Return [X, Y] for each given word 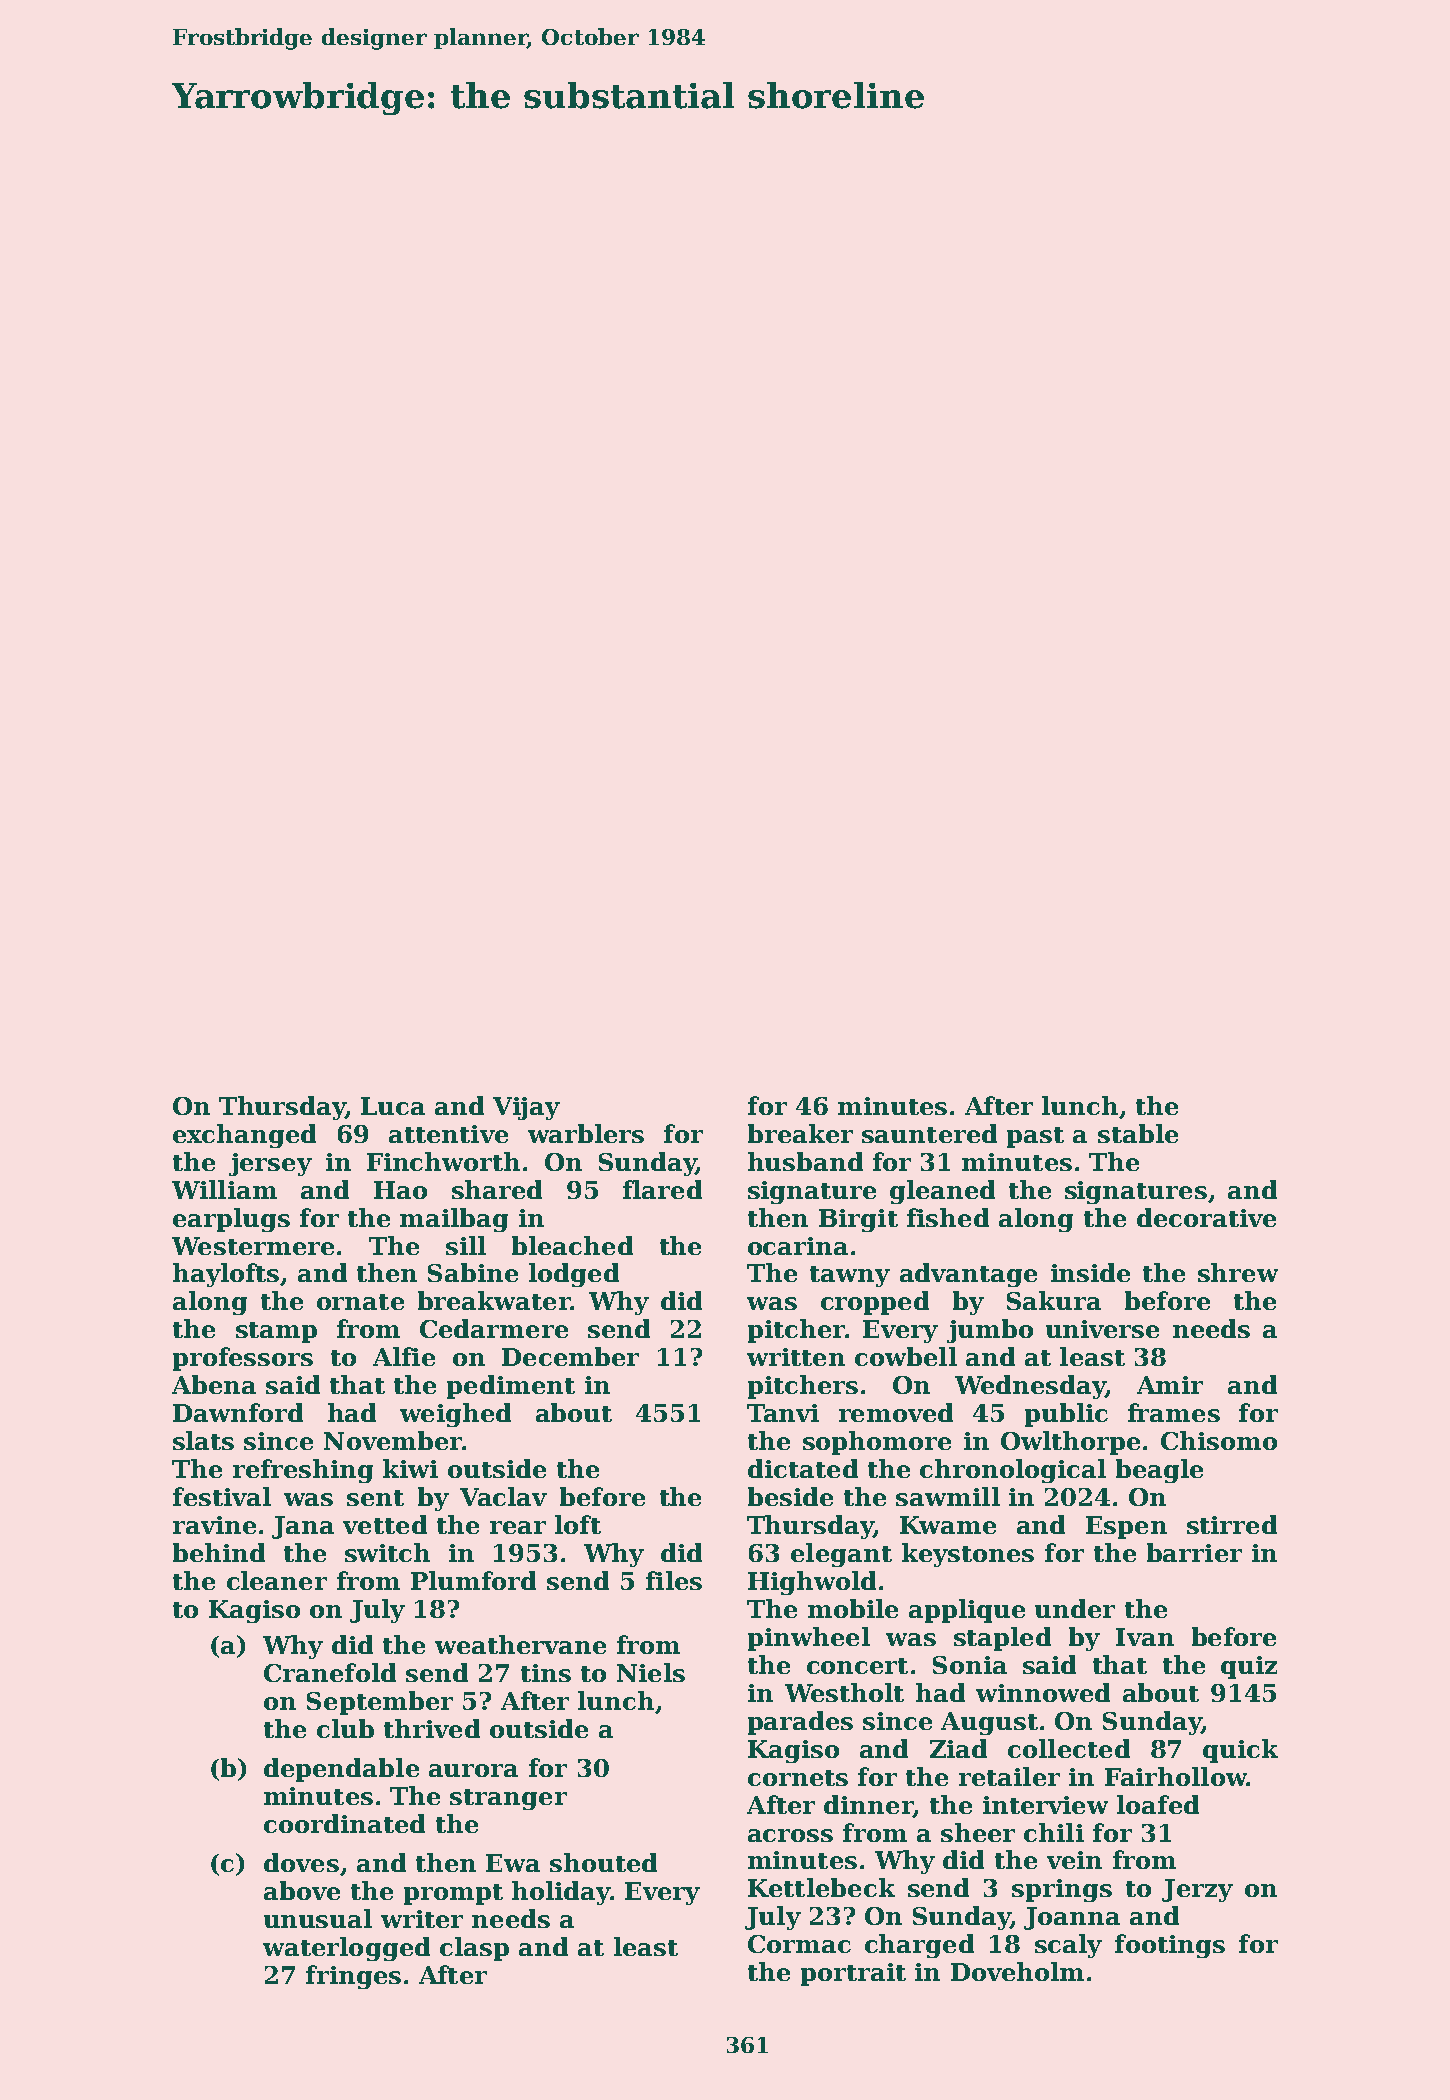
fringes [353, 1977]
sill [466, 1245]
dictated [803, 1468]
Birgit [858, 1220]
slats [203, 1440]
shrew [1238, 1272]
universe [1102, 1329]
